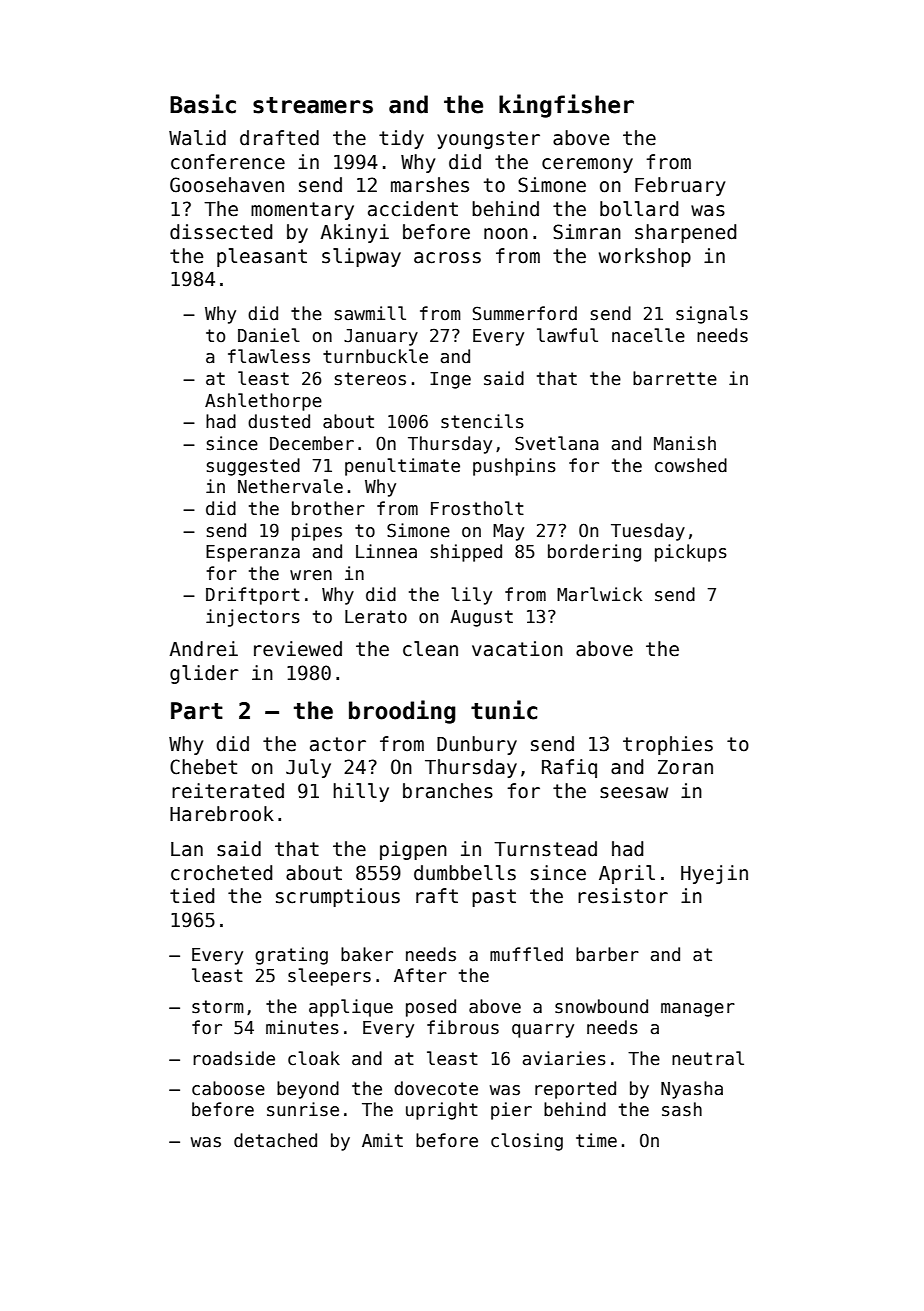 This document has width=924, height=1311. Describe the element at coordinates (275, 1140) in the document. I see `detached` at that location.
